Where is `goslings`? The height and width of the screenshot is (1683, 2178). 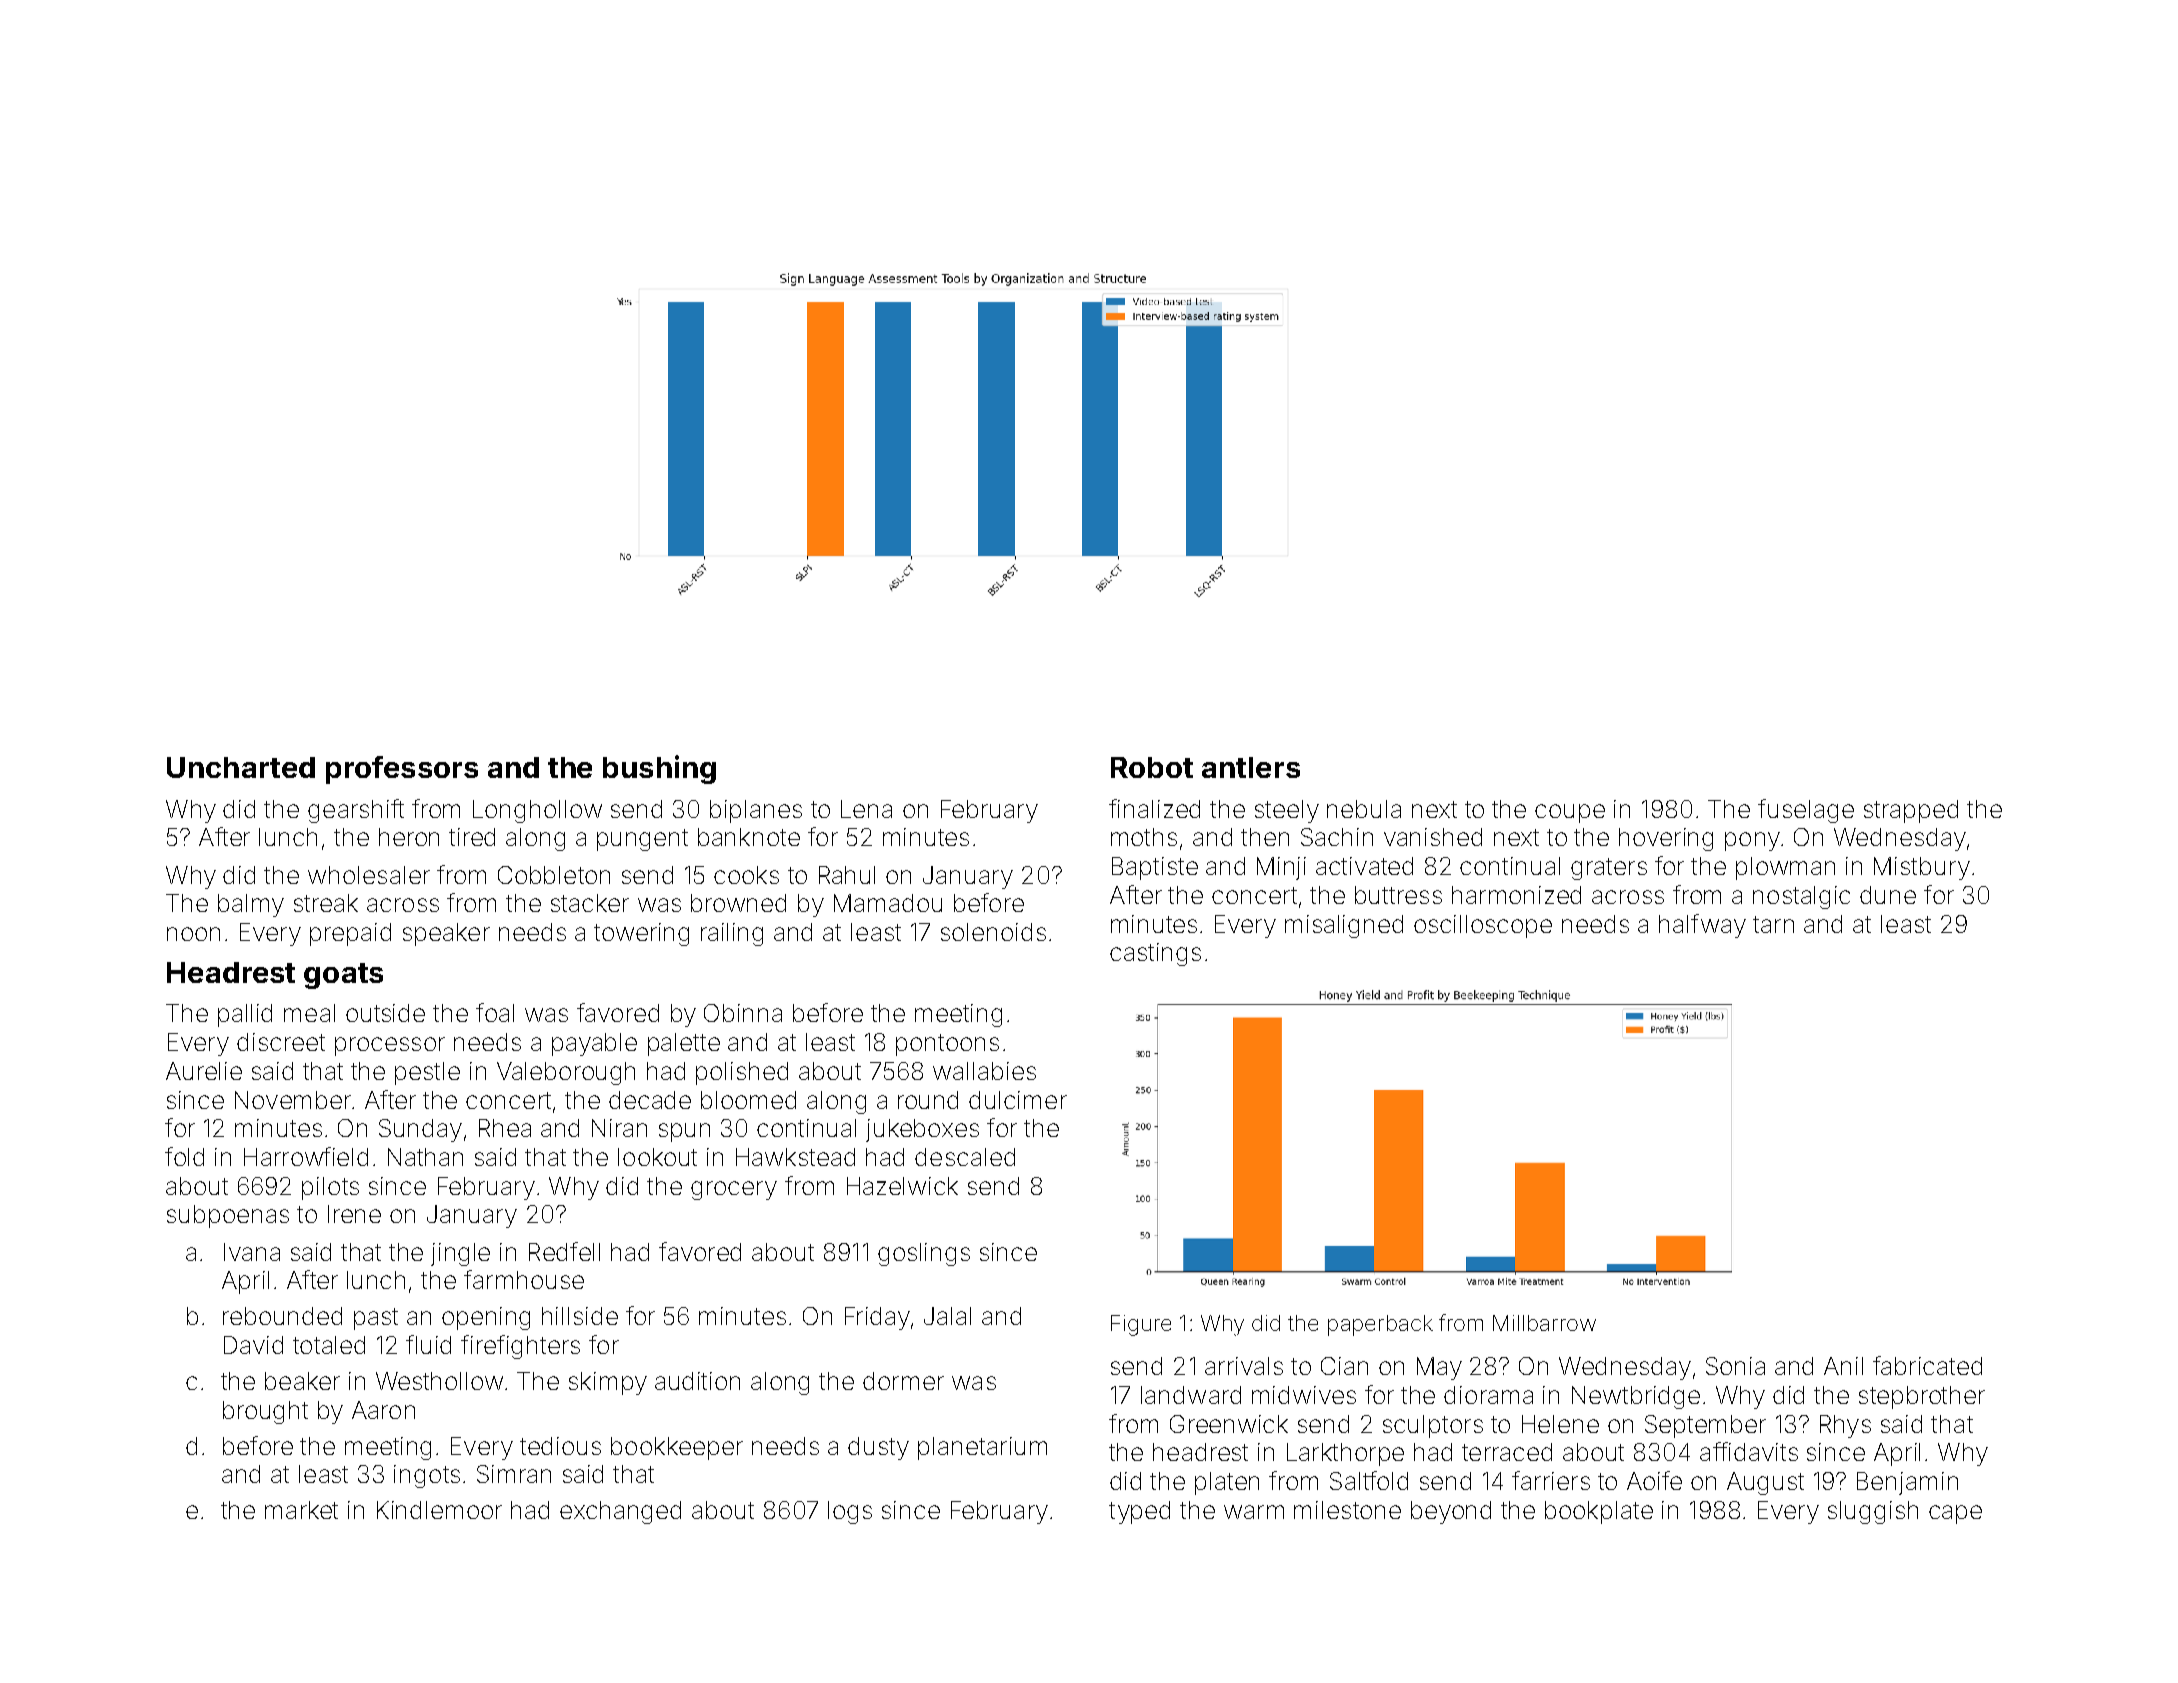
goslings is located at coordinates (924, 1254).
